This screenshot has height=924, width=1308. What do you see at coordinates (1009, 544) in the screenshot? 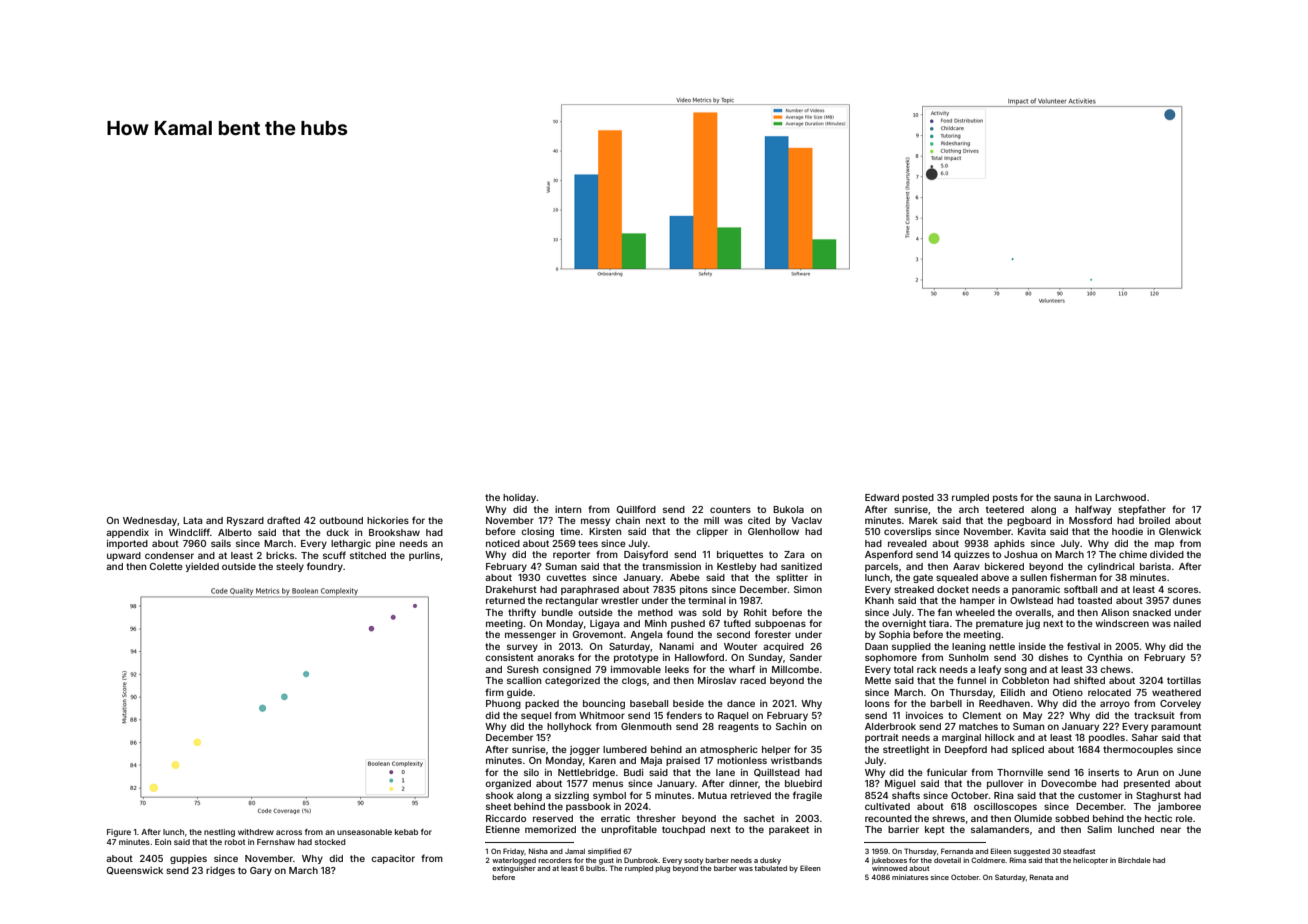
I see `aphids` at bounding box center [1009, 544].
